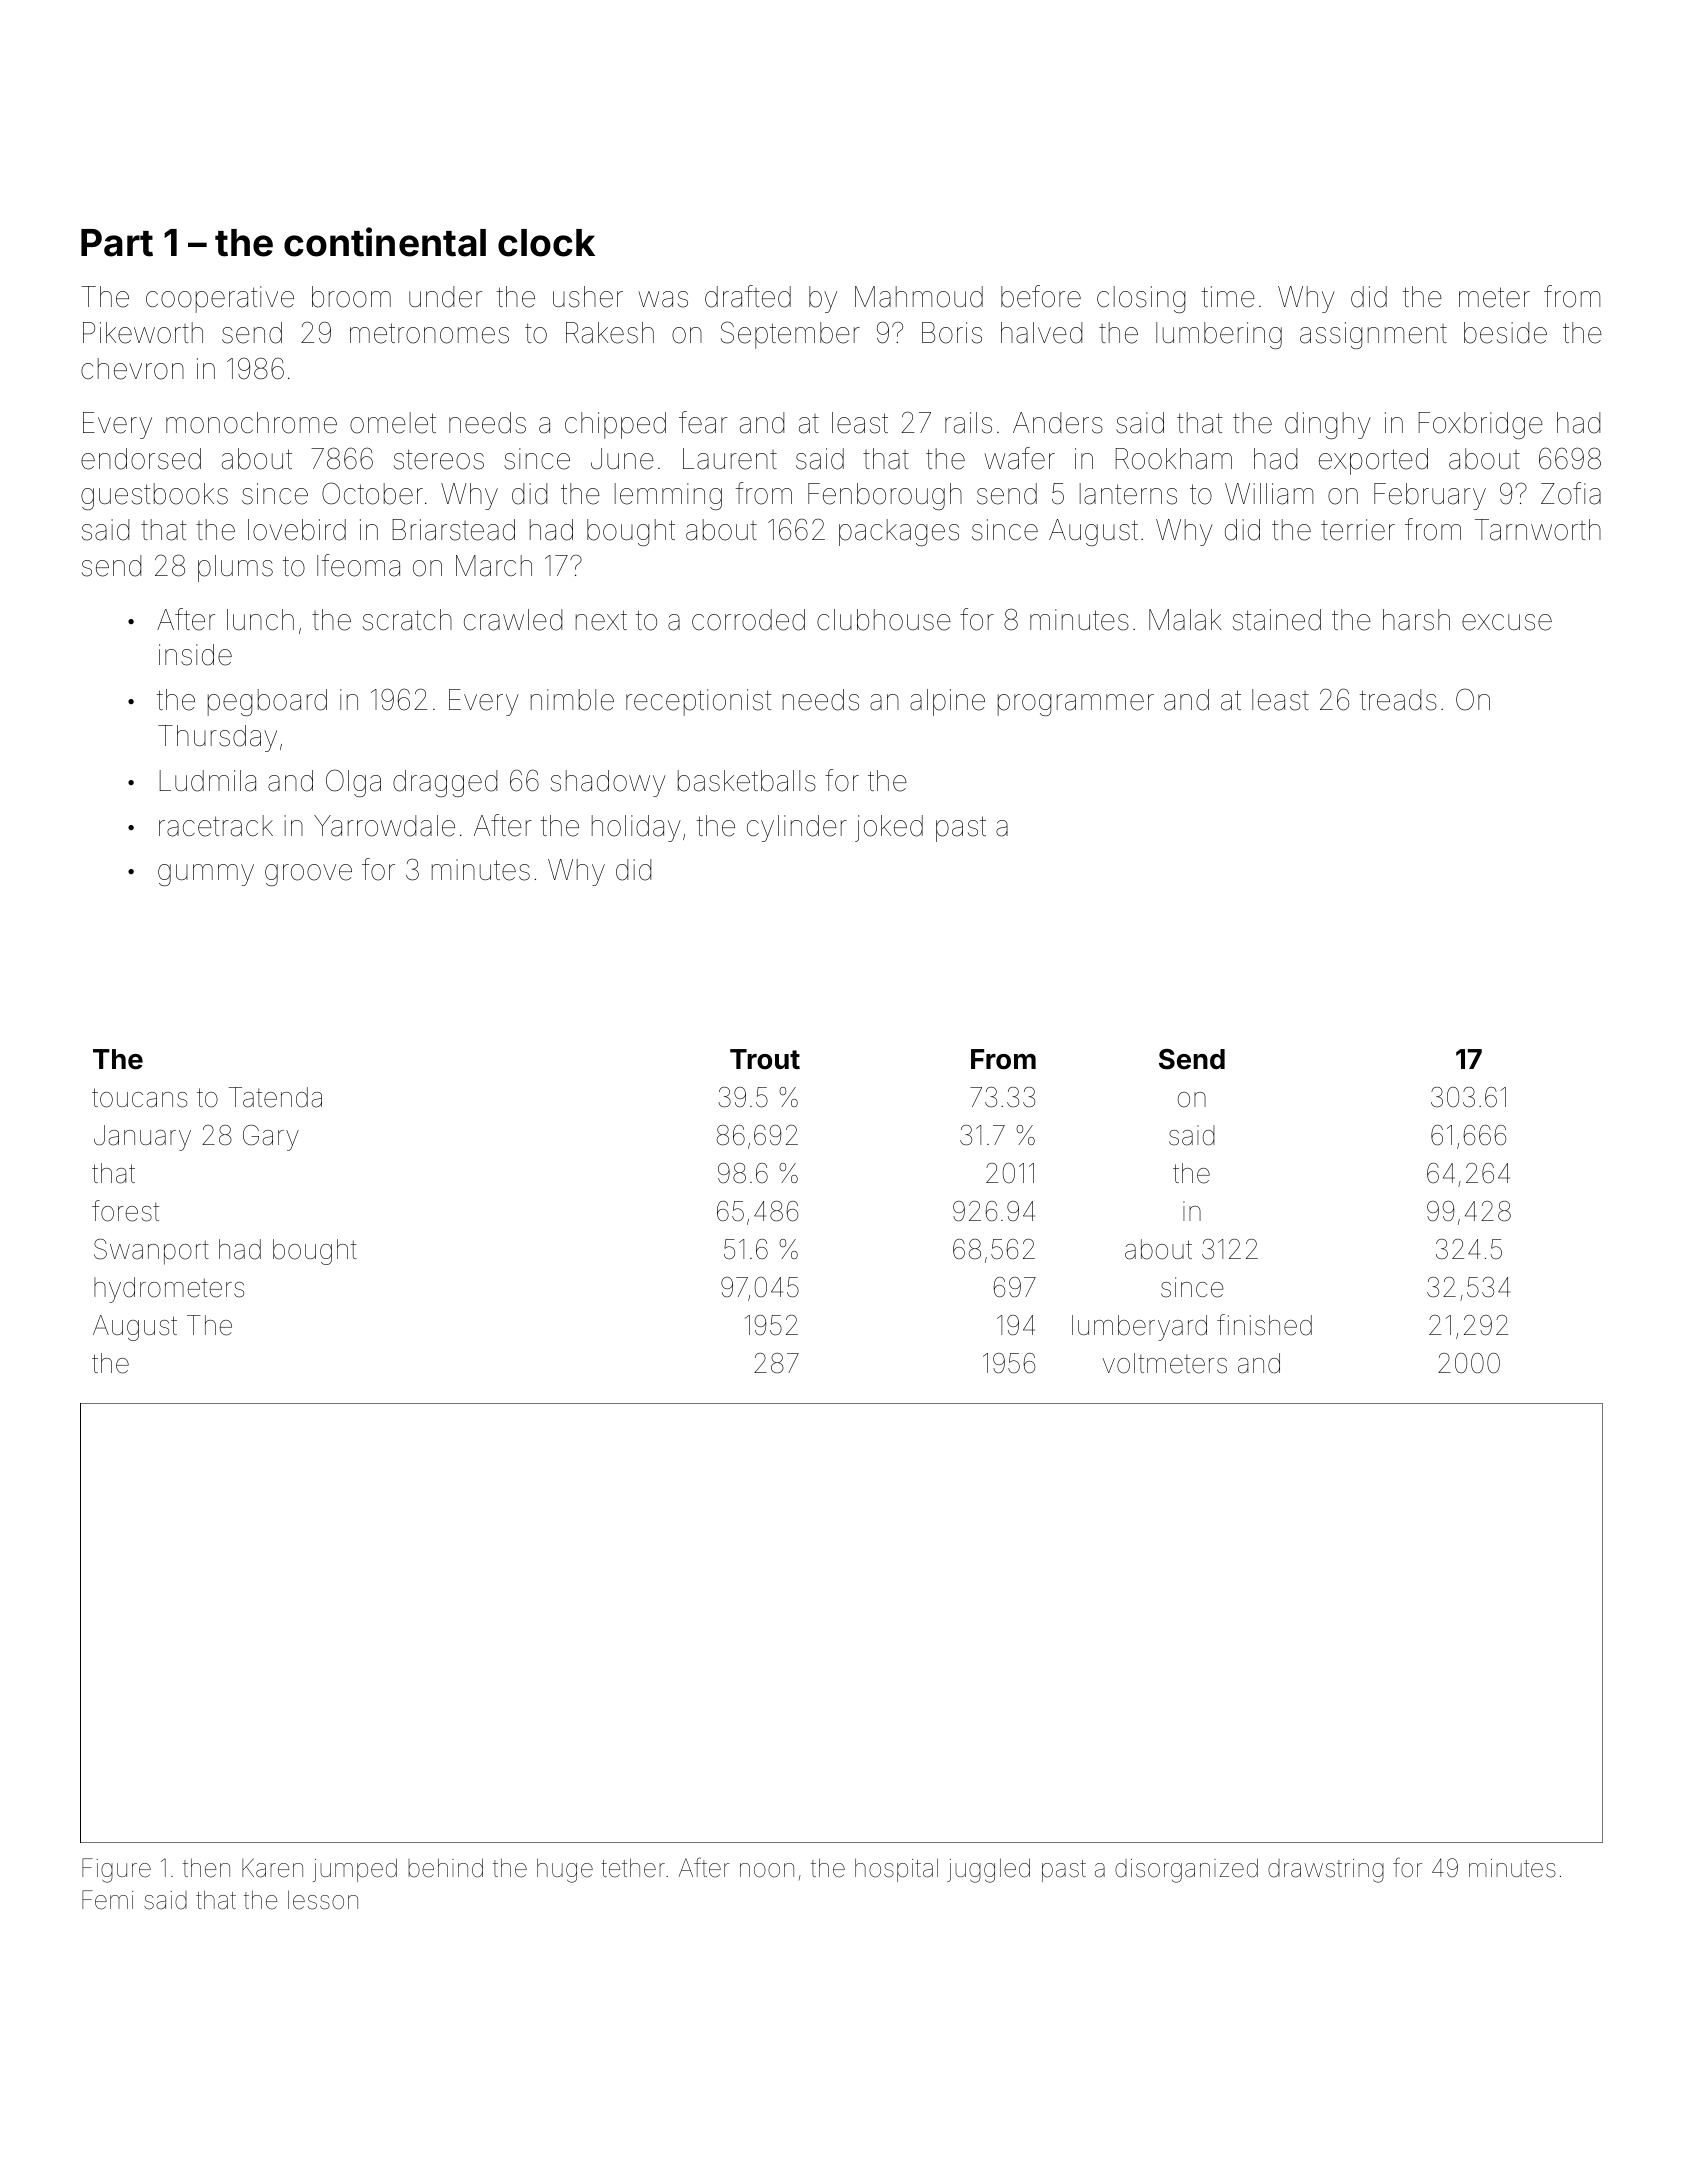 Image resolution: width=1683 pixels, height=2178 pixels. I want to click on Trout, so click(765, 1059).
